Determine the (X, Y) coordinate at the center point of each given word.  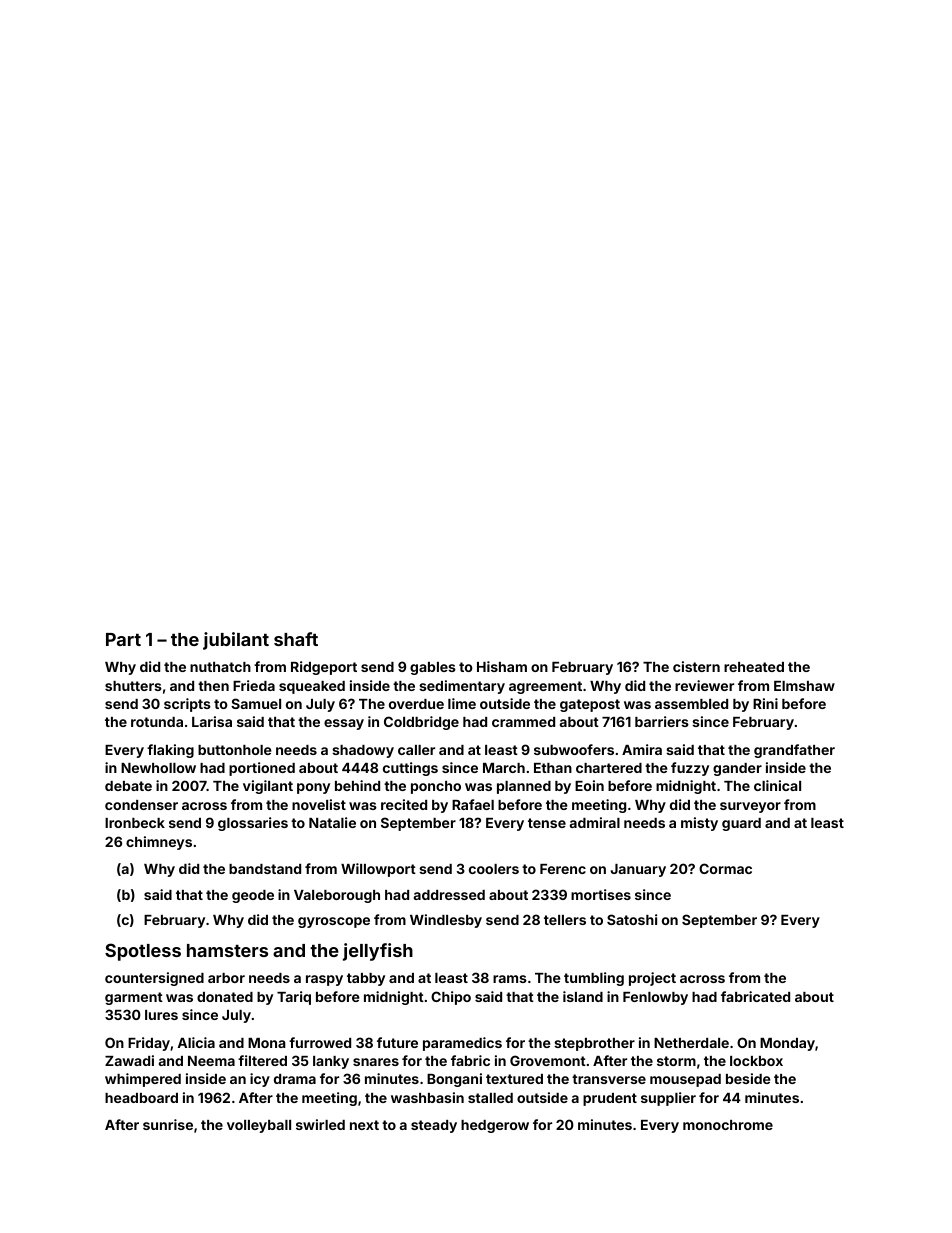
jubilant (236, 641)
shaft (296, 639)
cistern (696, 666)
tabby (366, 979)
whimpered (143, 1080)
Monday (787, 1044)
